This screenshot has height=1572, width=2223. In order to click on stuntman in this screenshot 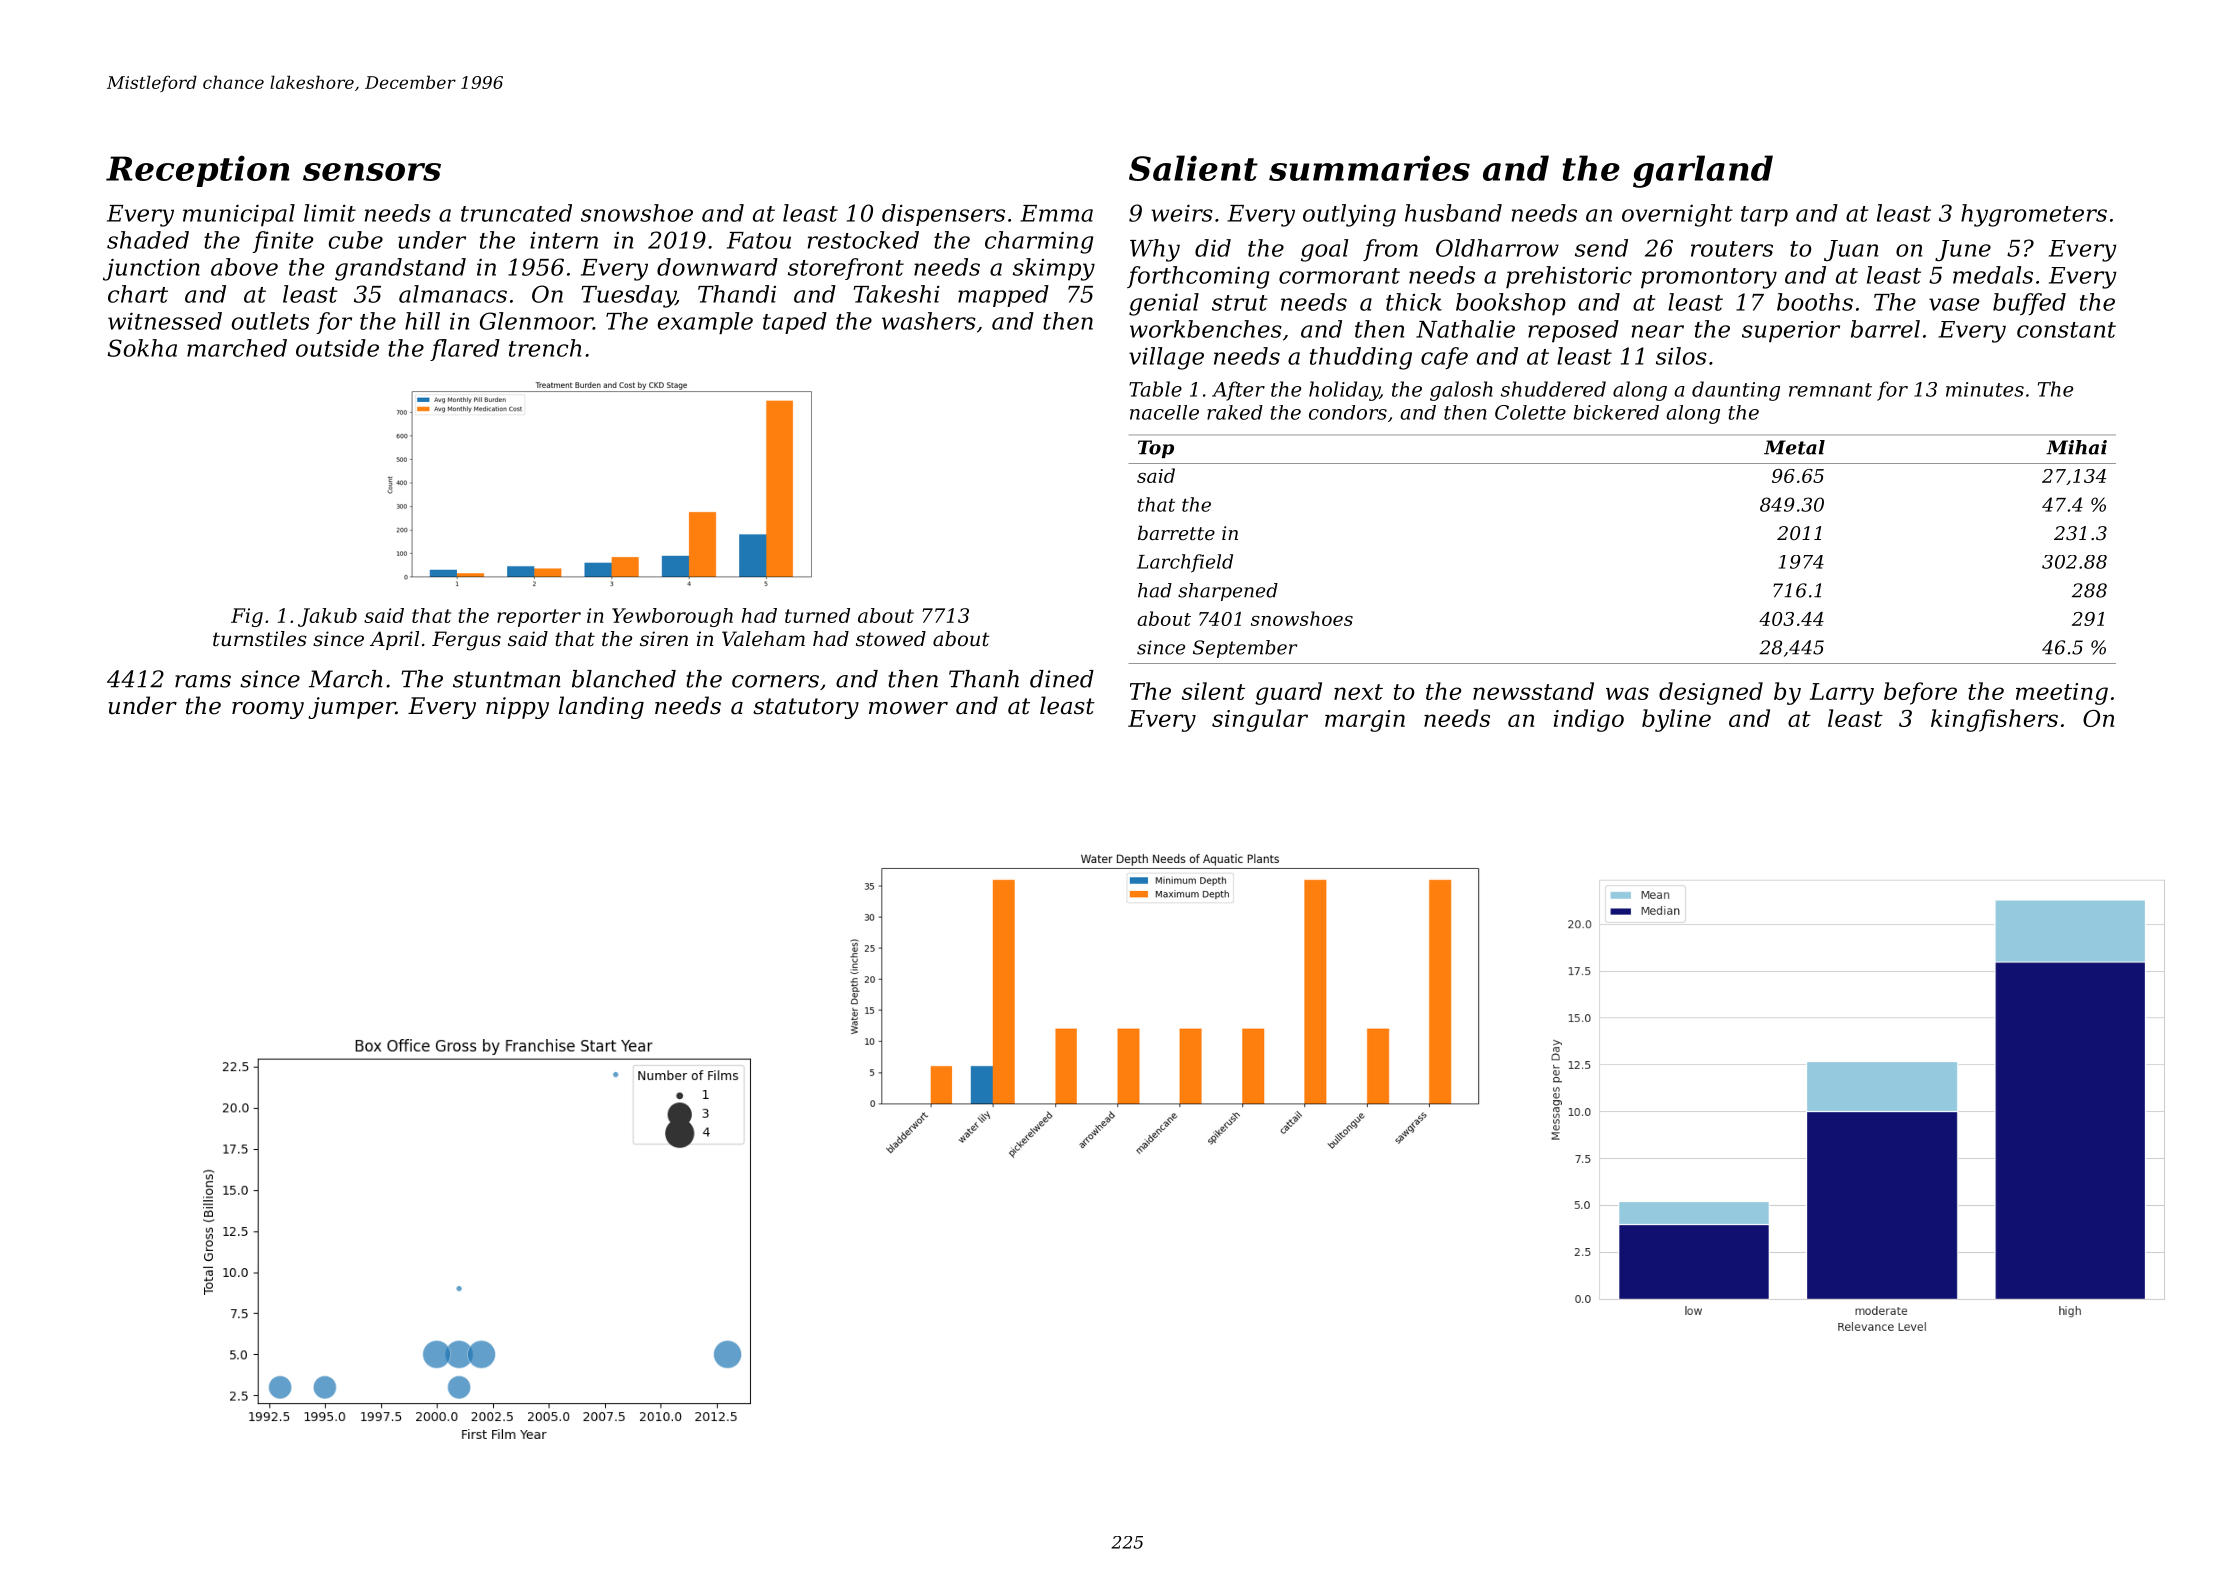, I will do `click(507, 679)`.
